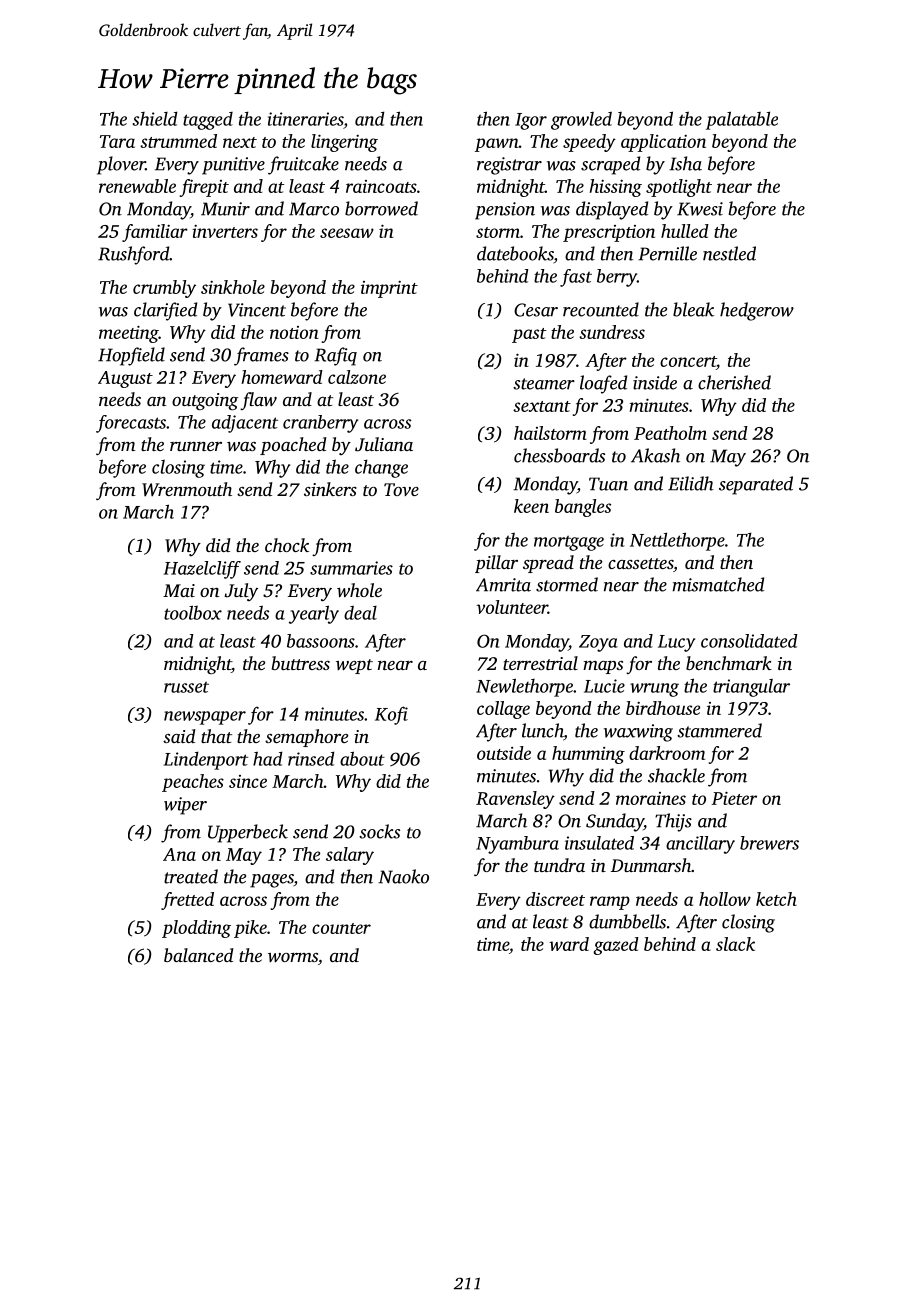 This page has width=908, height=1316. What do you see at coordinates (199, 955) in the page?
I see `balanced` at bounding box center [199, 955].
